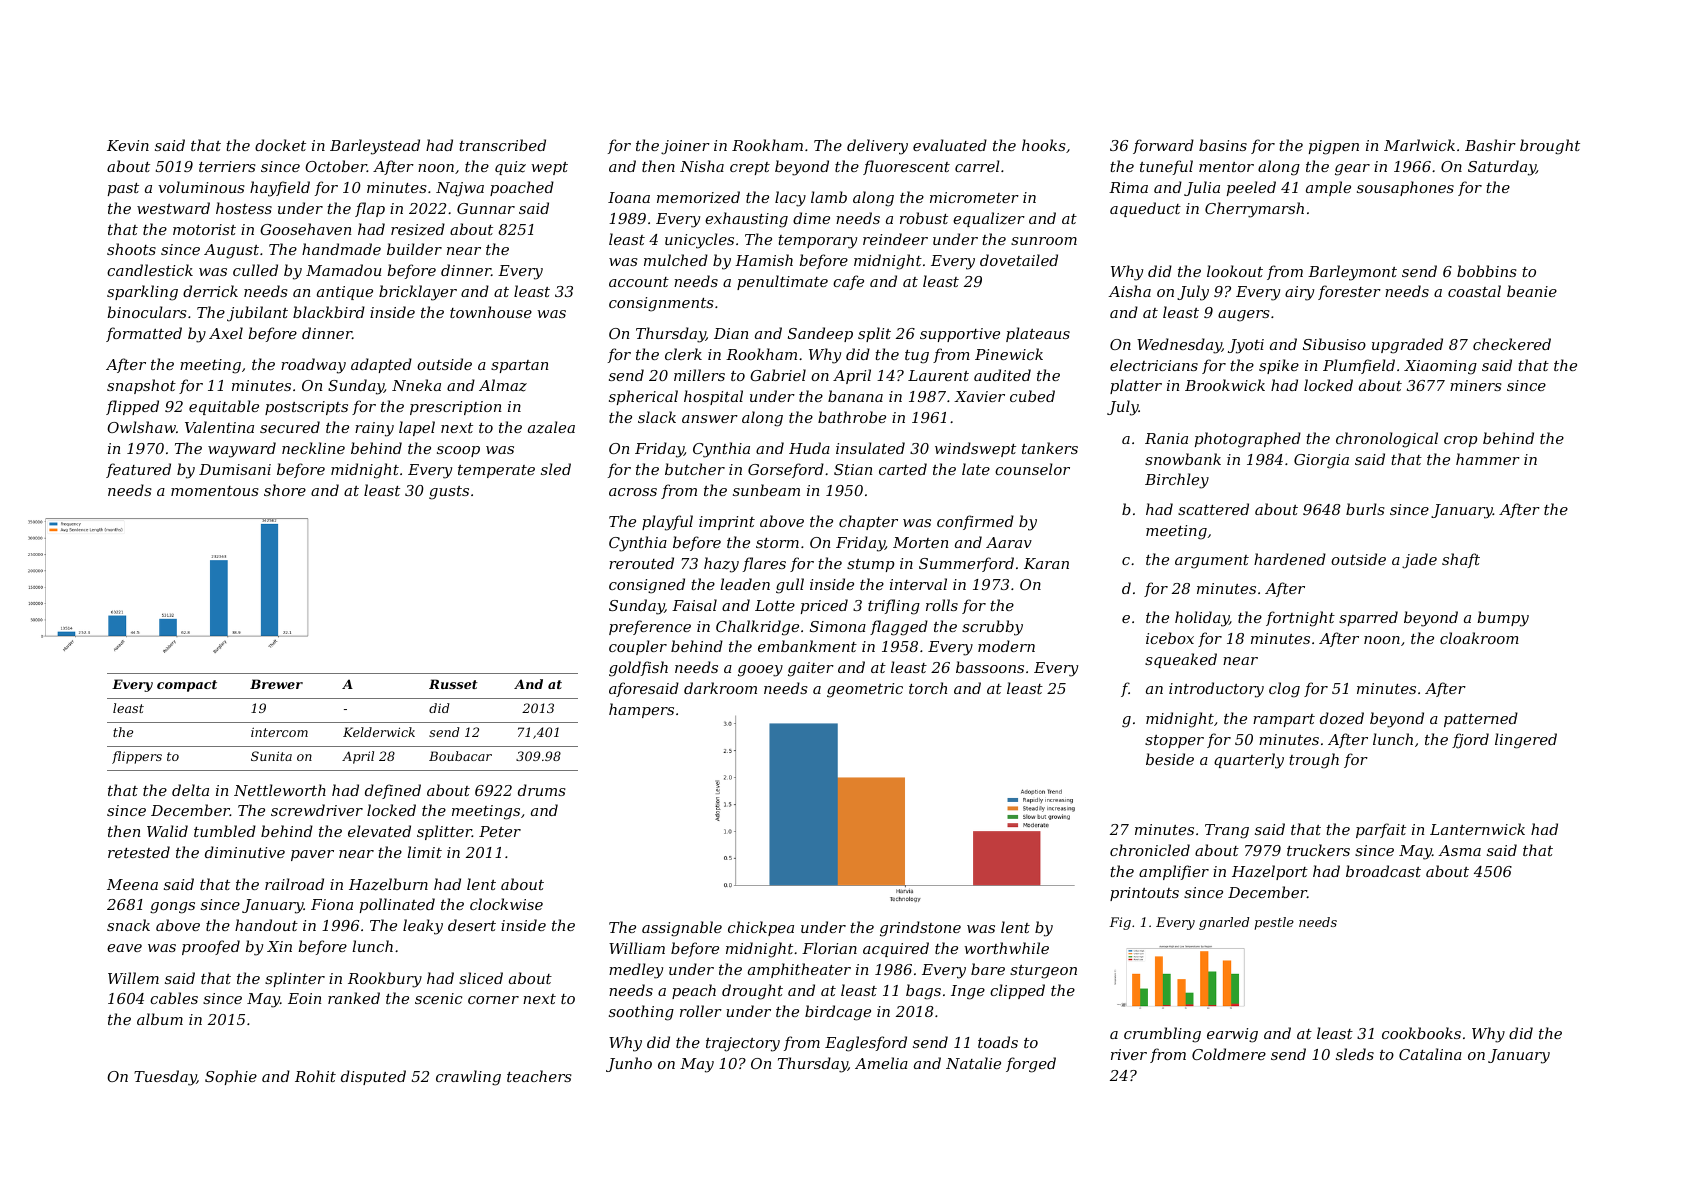 The height and width of the screenshot is (1193, 1688). Describe the element at coordinates (418, 293) in the screenshot. I see `bricklayer` at that location.
